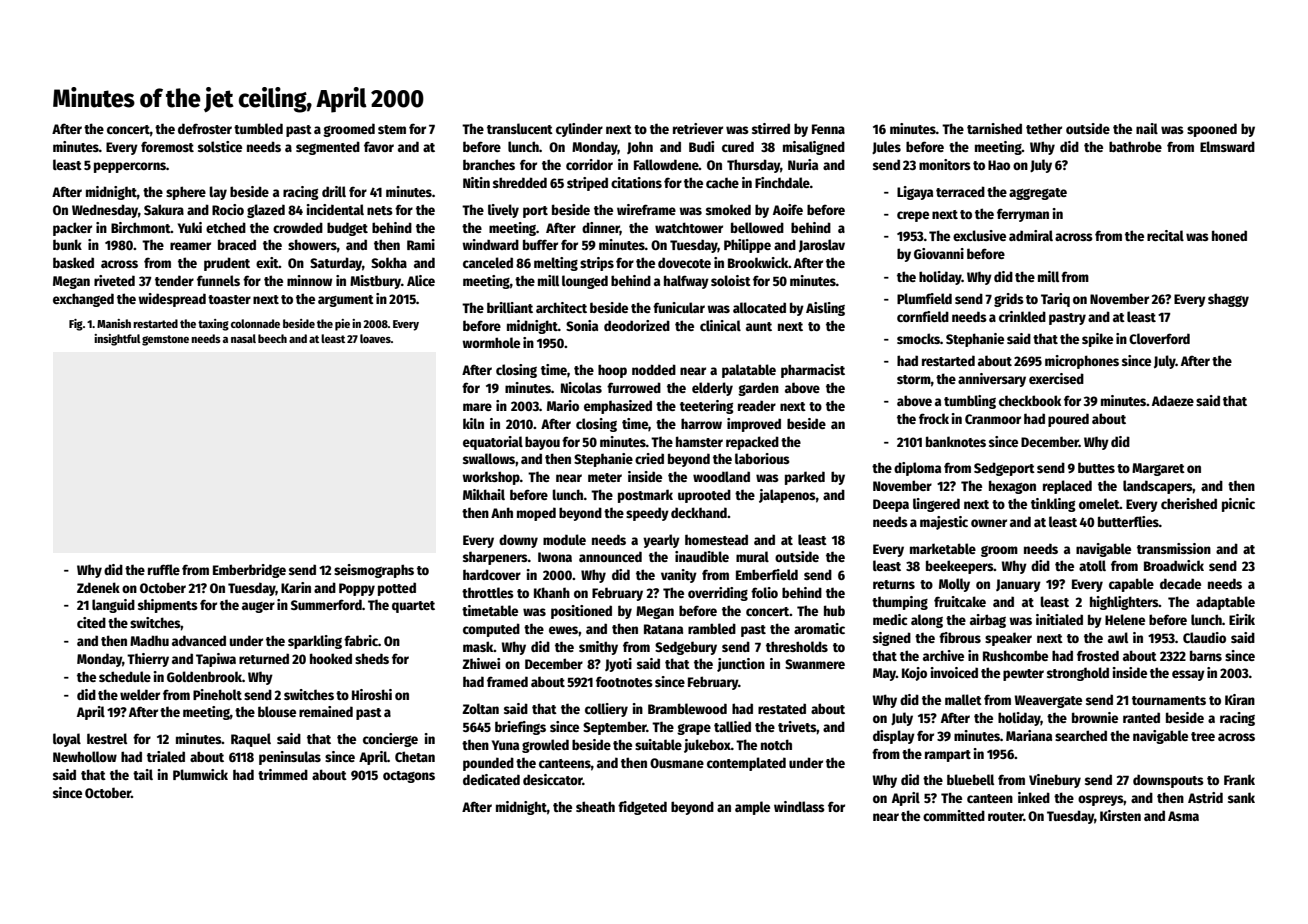  I want to click on octagons, so click(409, 777).
